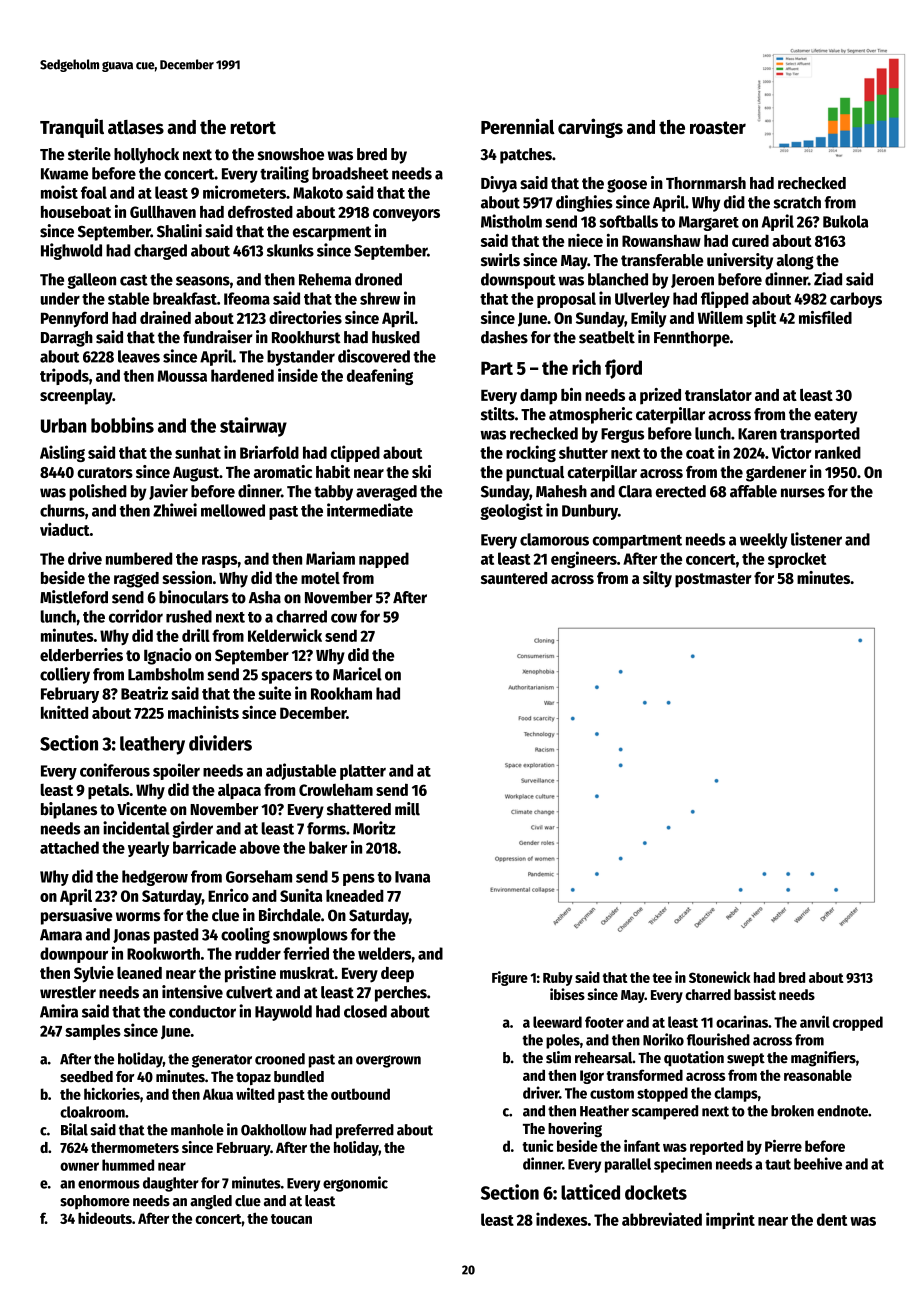 Image resolution: width=924 pixels, height=1308 pixels. What do you see at coordinates (511, 511) in the screenshot?
I see `geologist` at bounding box center [511, 511].
